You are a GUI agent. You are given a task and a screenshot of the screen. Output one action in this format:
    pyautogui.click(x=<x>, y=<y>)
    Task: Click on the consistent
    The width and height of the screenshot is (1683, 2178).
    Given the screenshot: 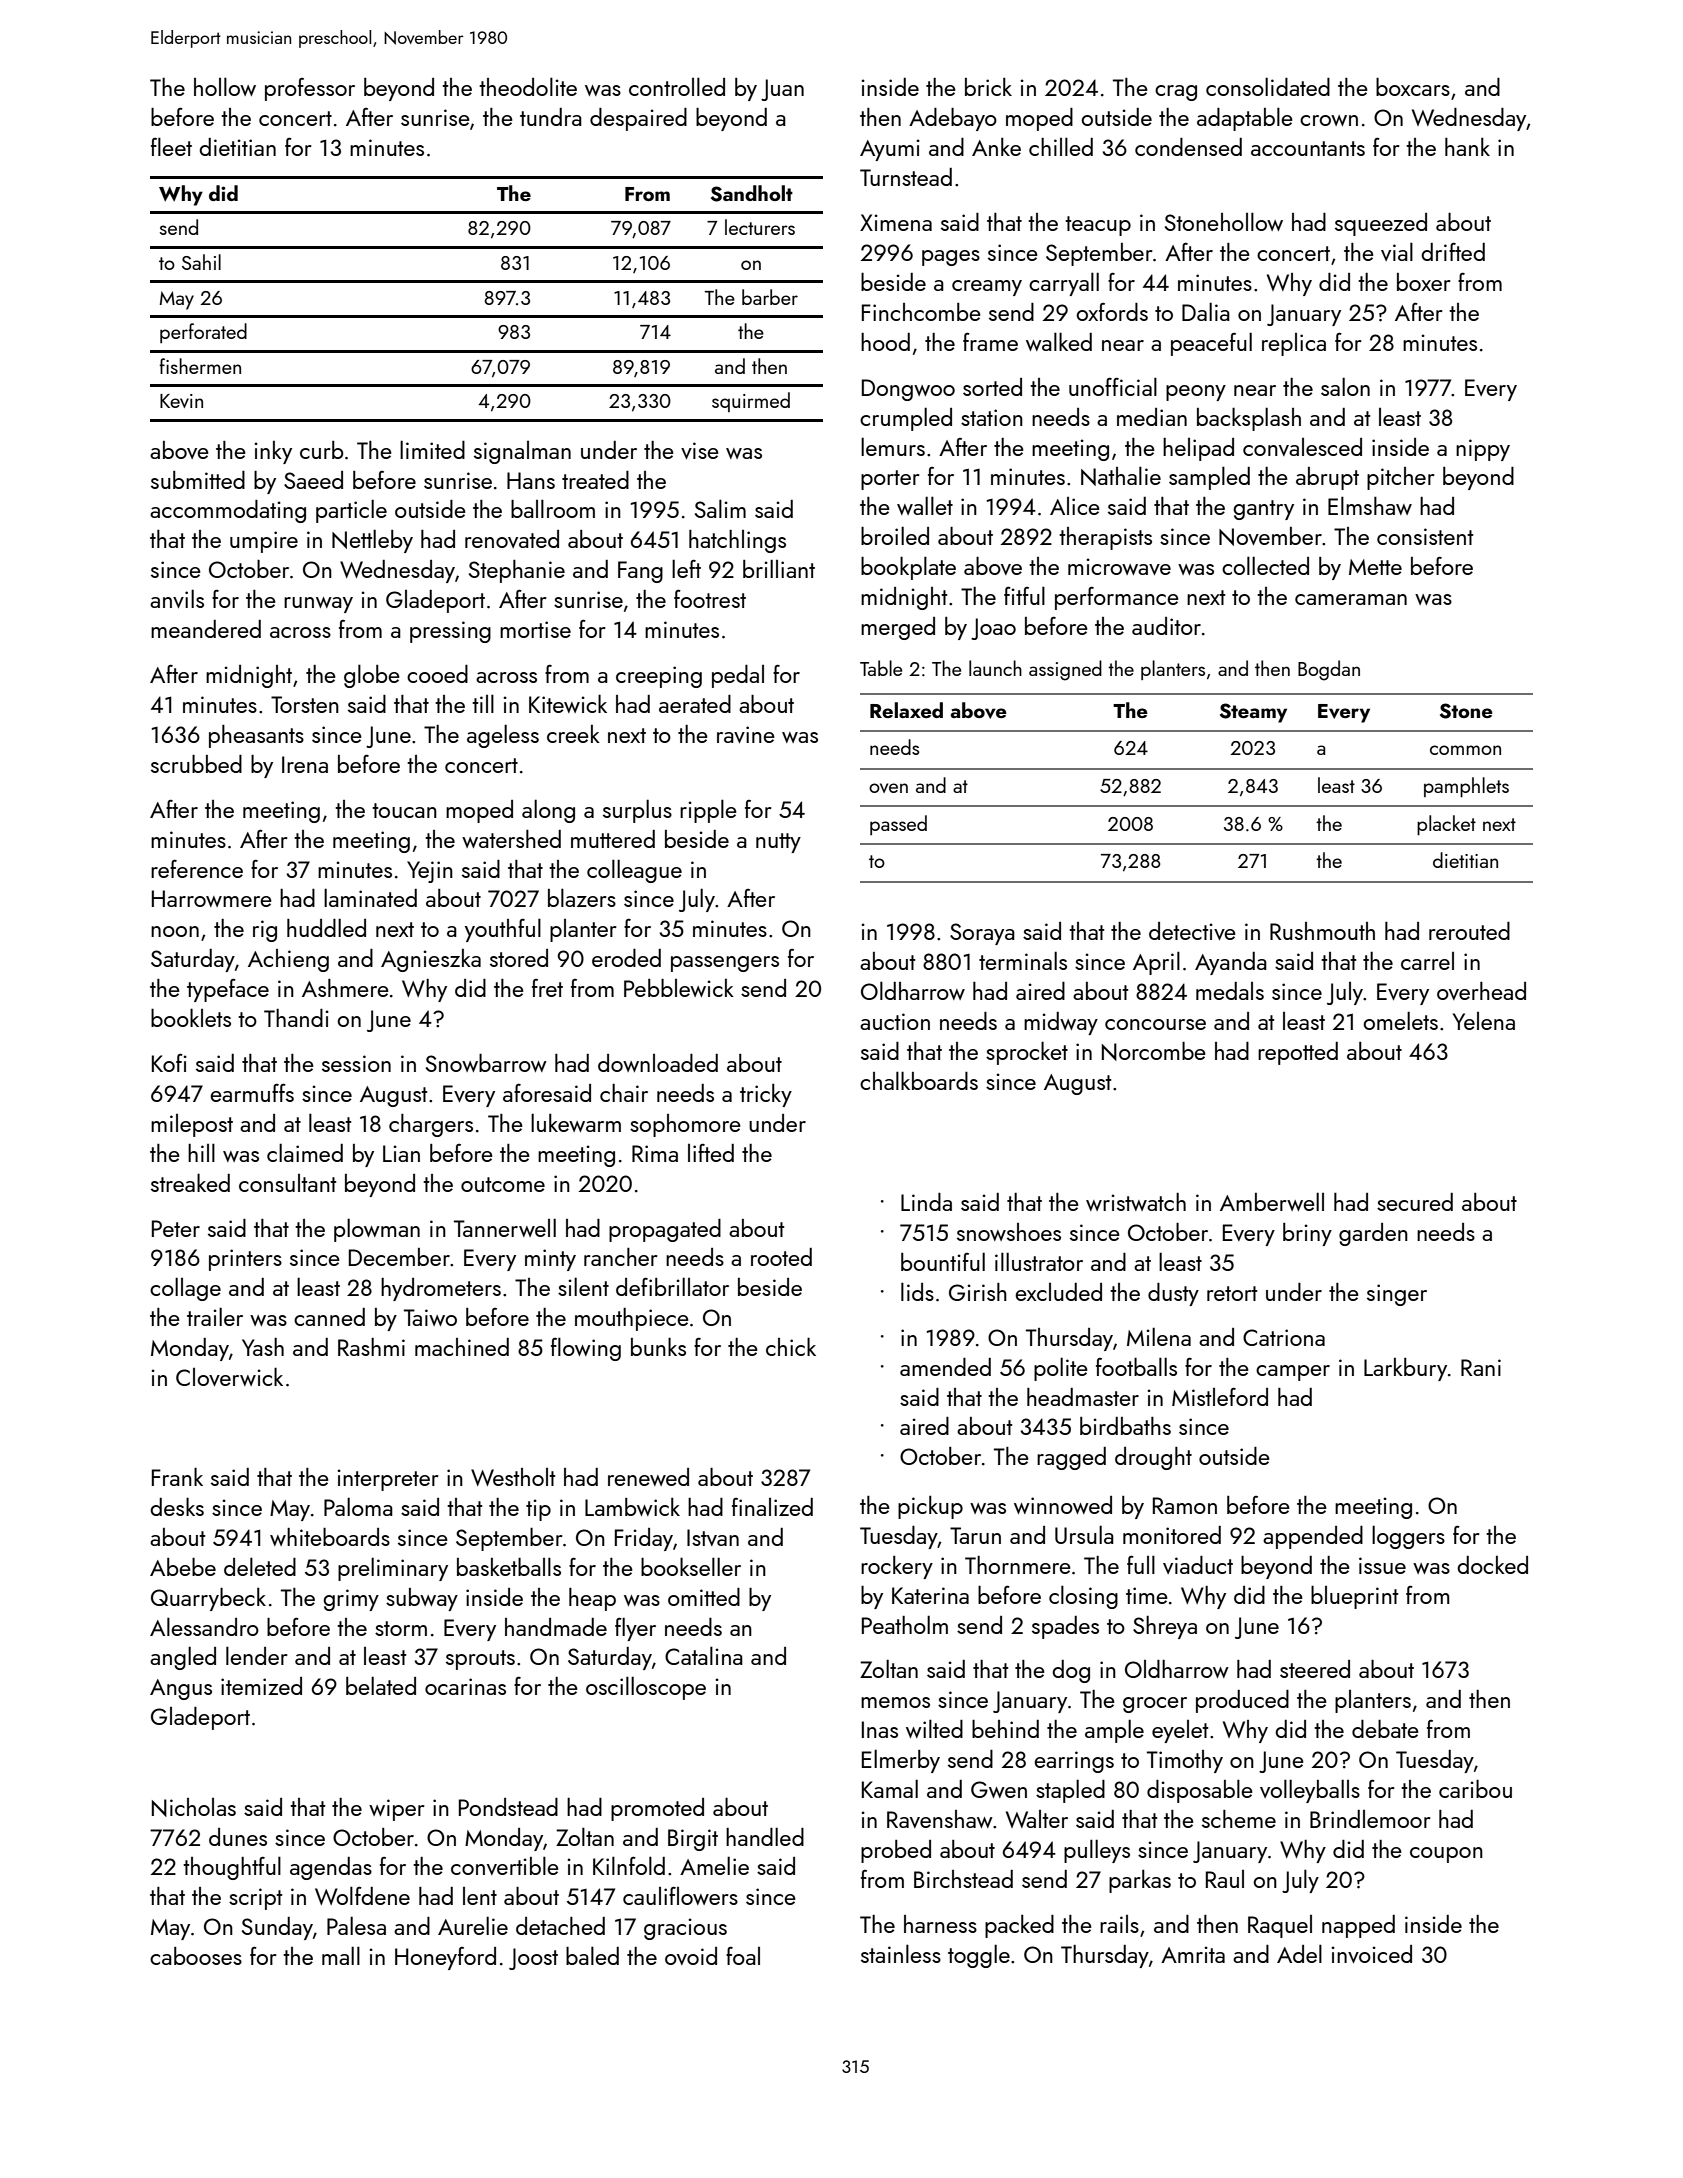 What is the action you would take?
    pyautogui.click(x=1425, y=536)
